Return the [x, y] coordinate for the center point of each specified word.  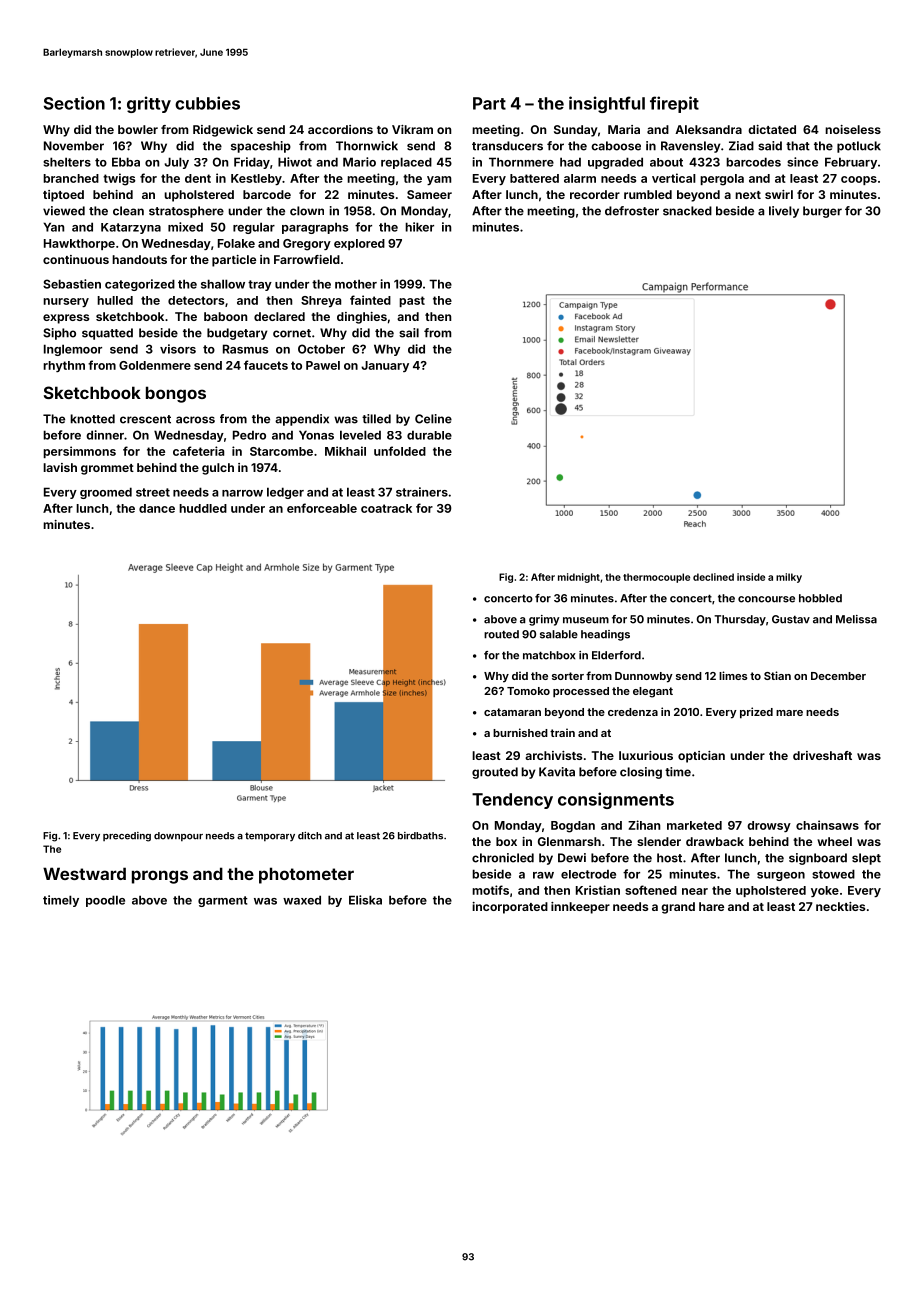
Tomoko [528, 691]
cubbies [207, 103]
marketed [694, 825]
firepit [674, 104]
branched [71, 178]
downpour [178, 836]
